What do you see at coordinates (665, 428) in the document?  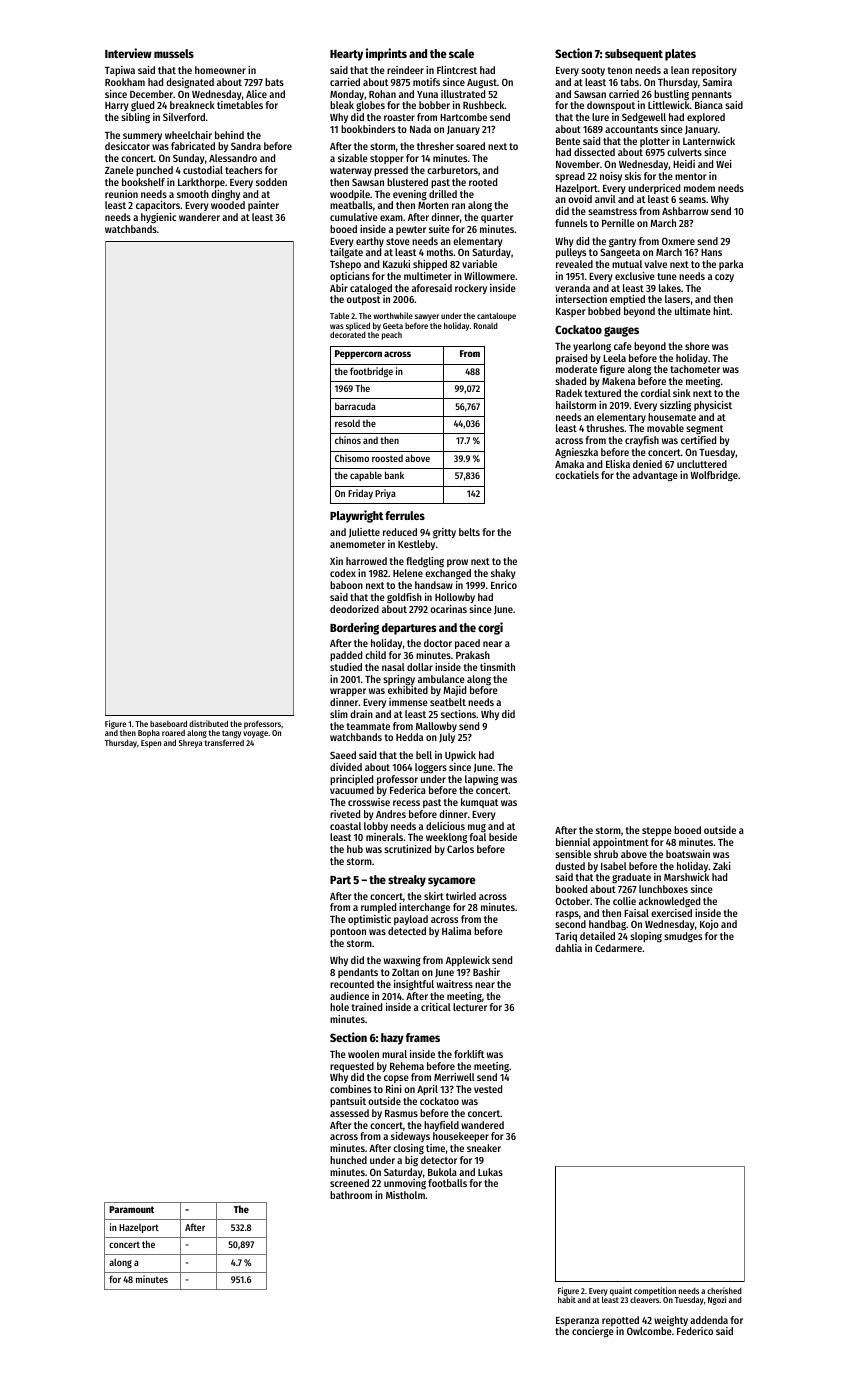 I see `movable` at bounding box center [665, 428].
